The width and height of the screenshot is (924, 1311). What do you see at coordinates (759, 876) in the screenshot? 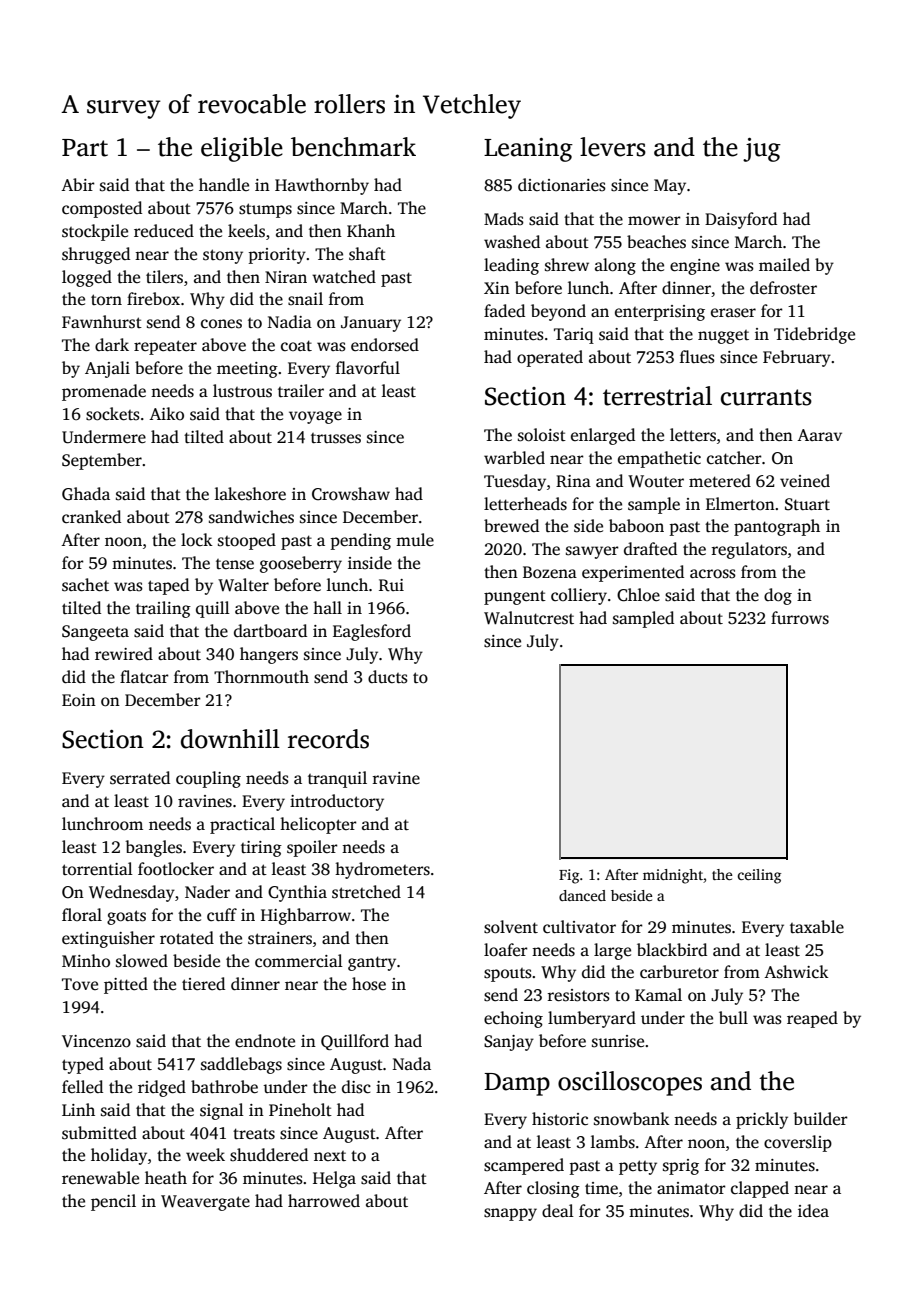
I see `ceiling` at bounding box center [759, 876].
